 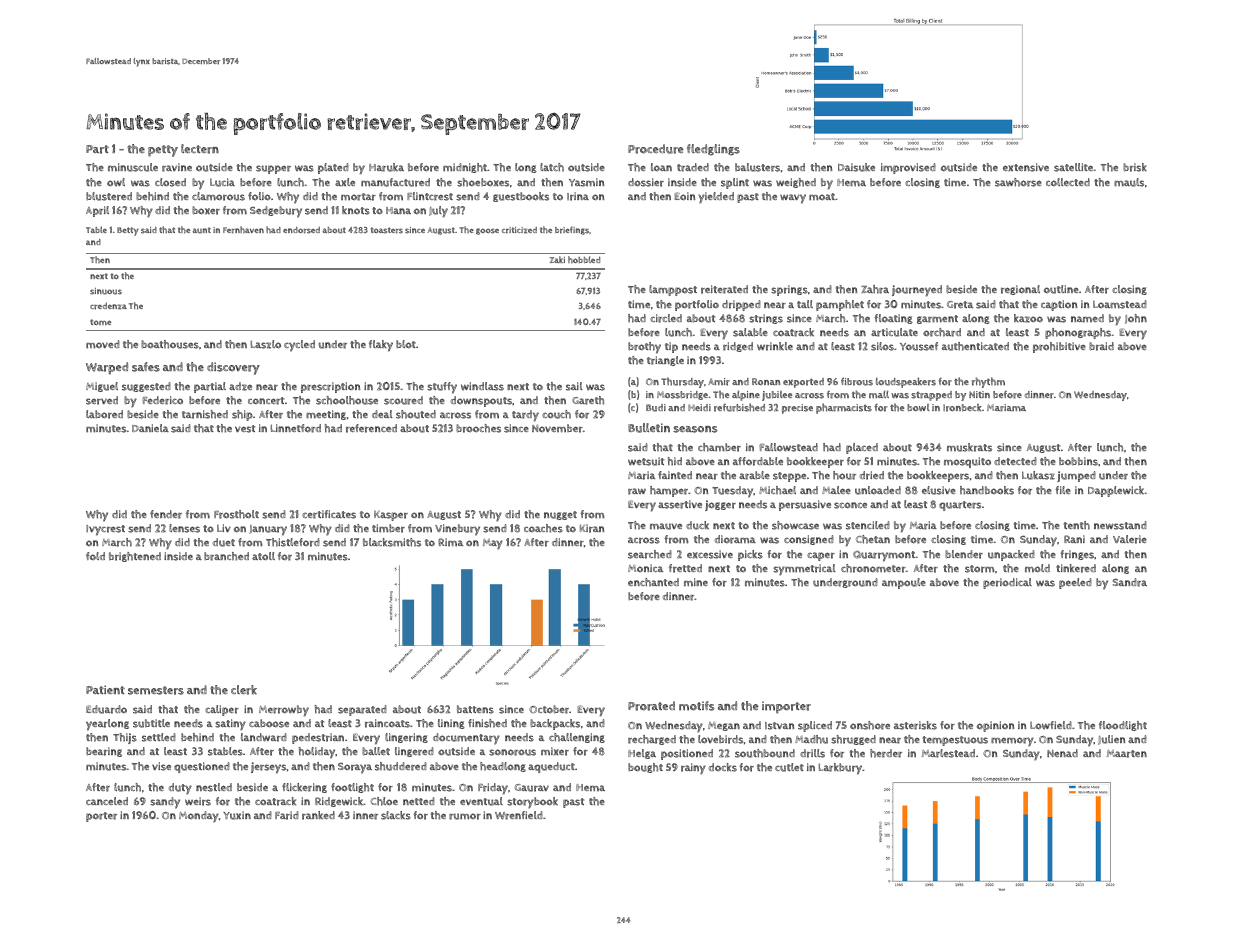 What do you see at coordinates (330, 387) in the page?
I see `prescription` at bounding box center [330, 387].
